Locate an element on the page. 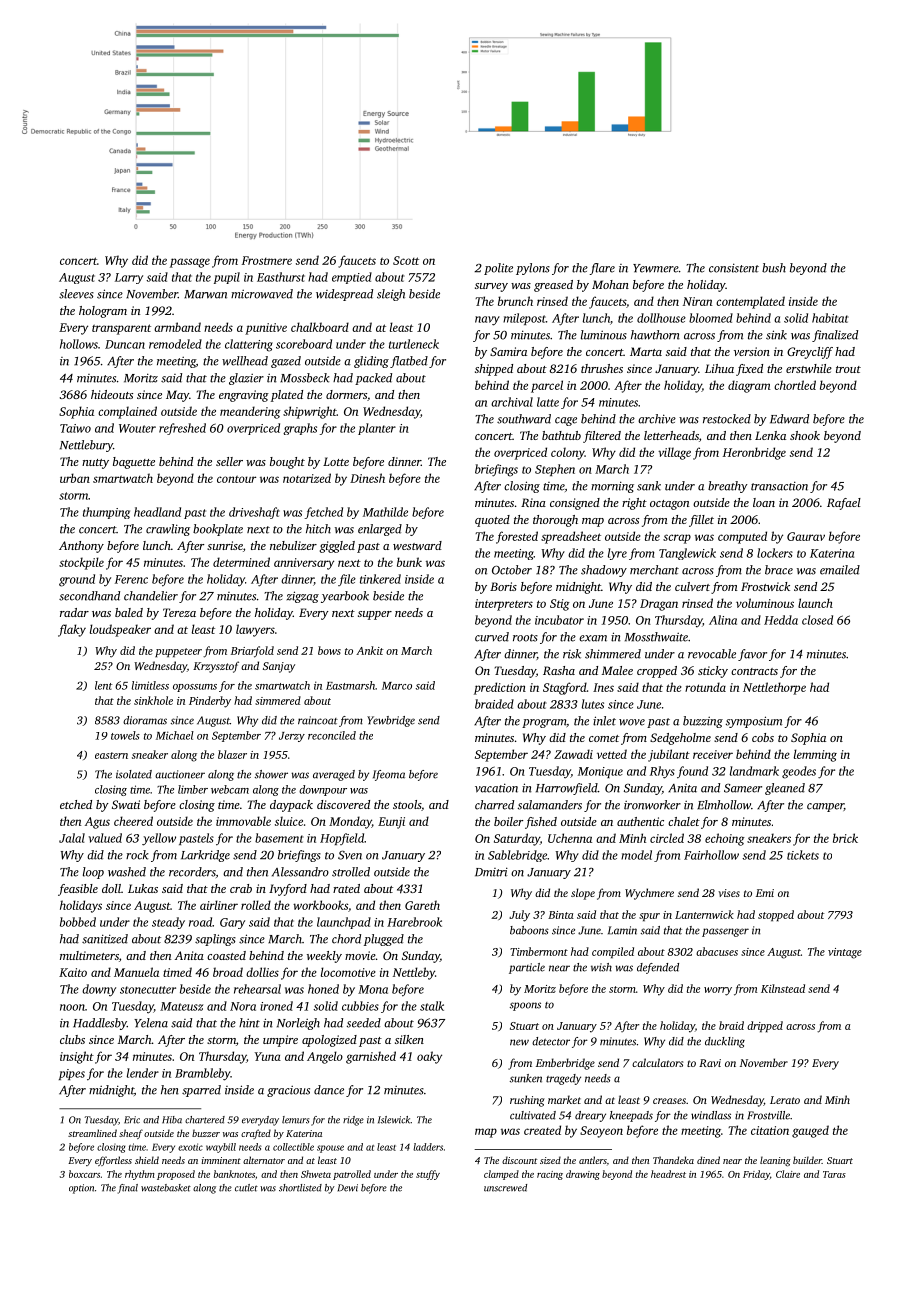 The height and width of the image is (1308, 924). thorough is located at coordinates (555, 521).
